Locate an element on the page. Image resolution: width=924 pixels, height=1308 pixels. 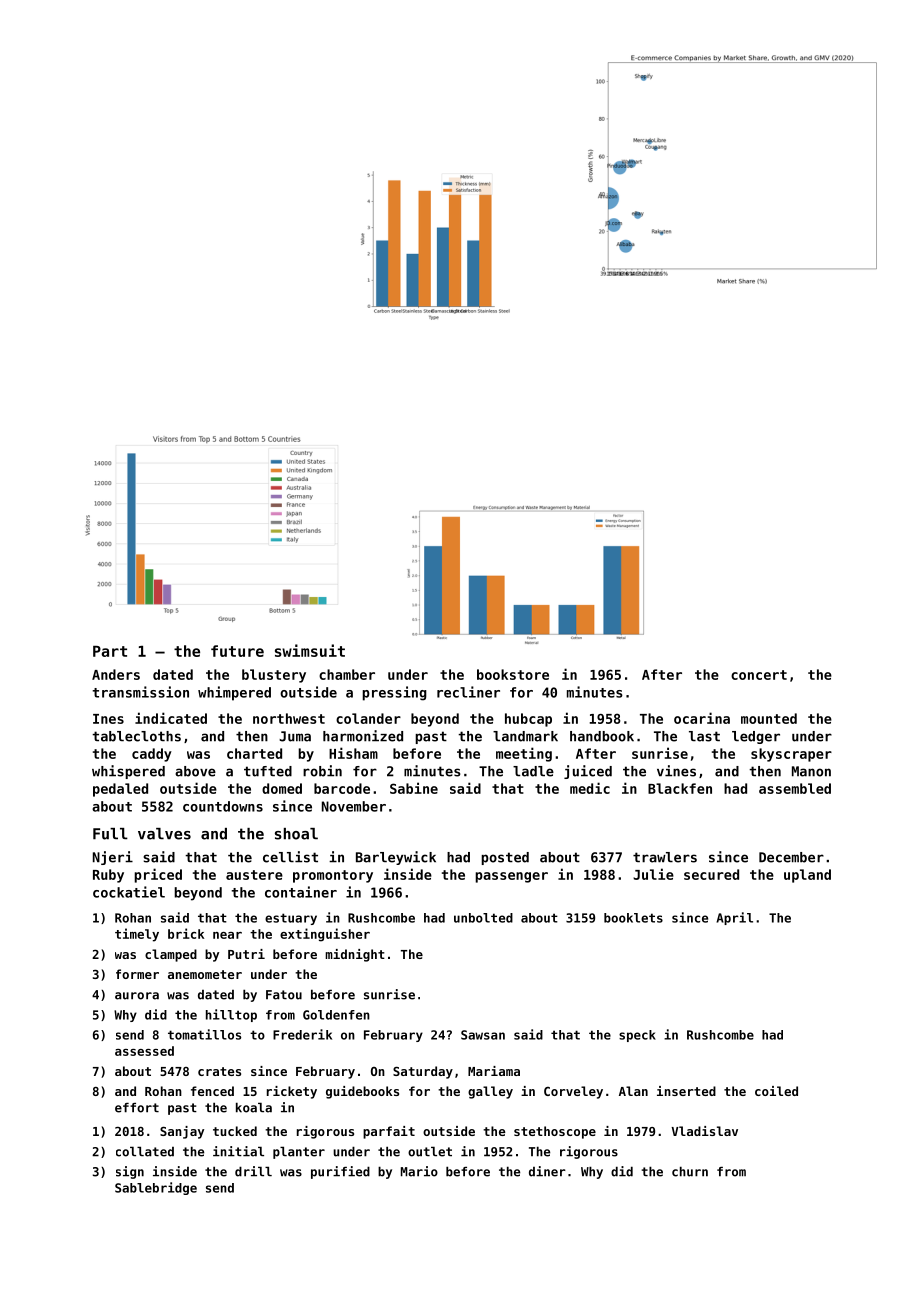
concert is located at coordinates (759, 675).
